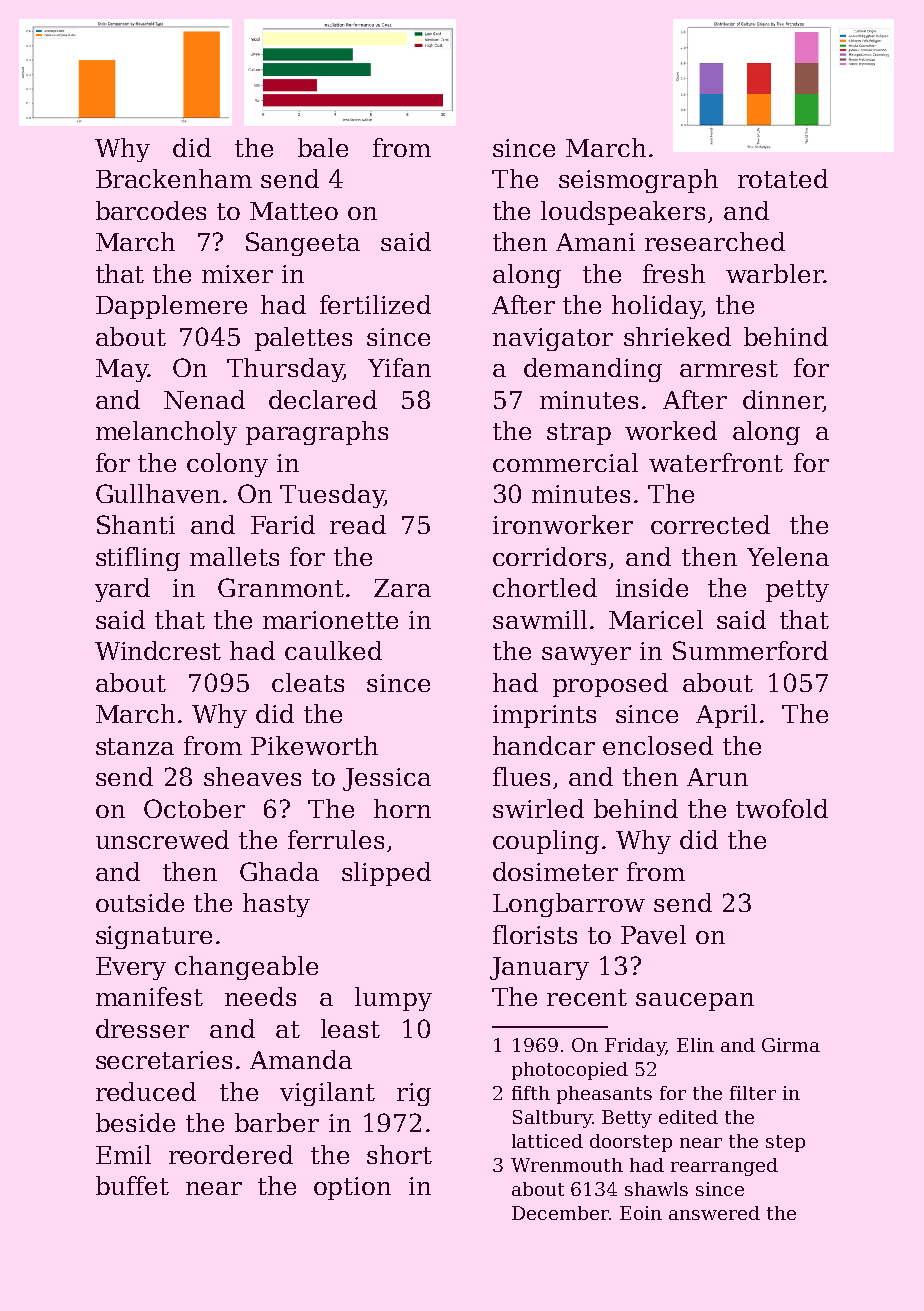 The height and width of the document is (1311, 924). I want to click on Brackenham, so click(174, 178).
